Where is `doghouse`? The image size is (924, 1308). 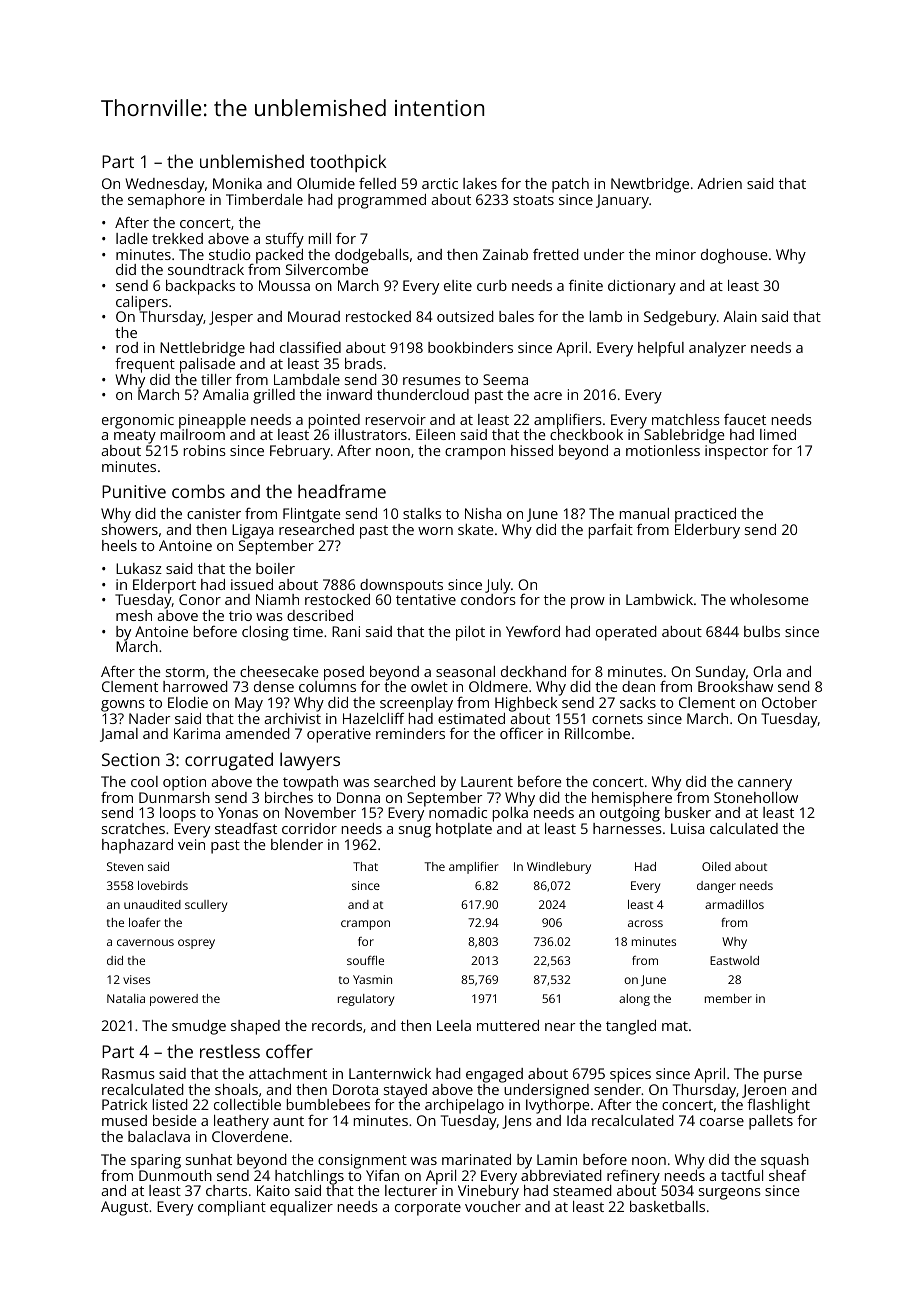 doghouse is located at coordinates (734, 256).
